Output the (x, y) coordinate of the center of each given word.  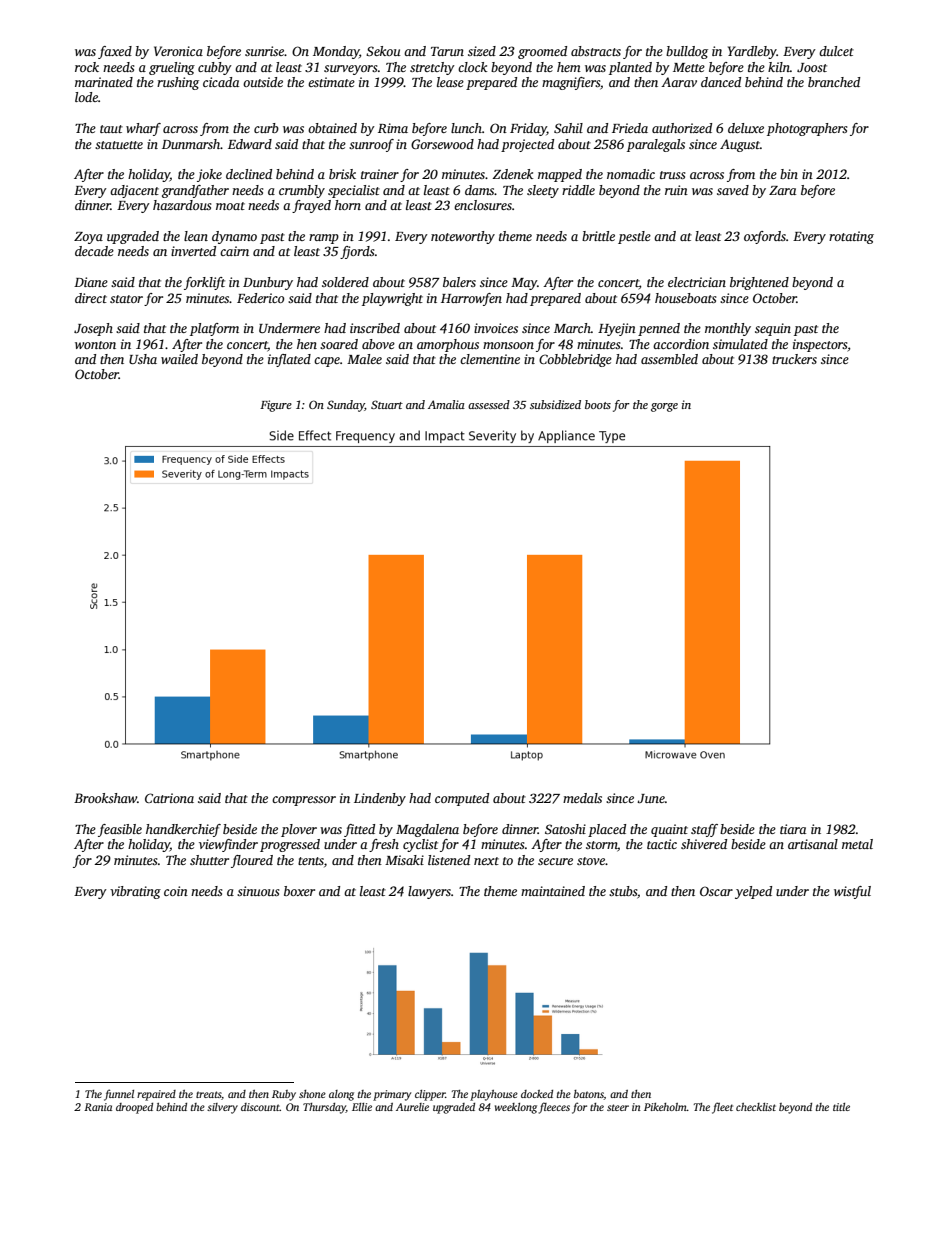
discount (260, 1107)
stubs (623, 891)
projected (527, 145)
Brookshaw (105, 798)
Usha (143, 359)
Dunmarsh (191, 144)
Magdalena (427, 830)
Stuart (387, 404)
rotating (851, 237)
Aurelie (412, 1107)
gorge (664, 407)
